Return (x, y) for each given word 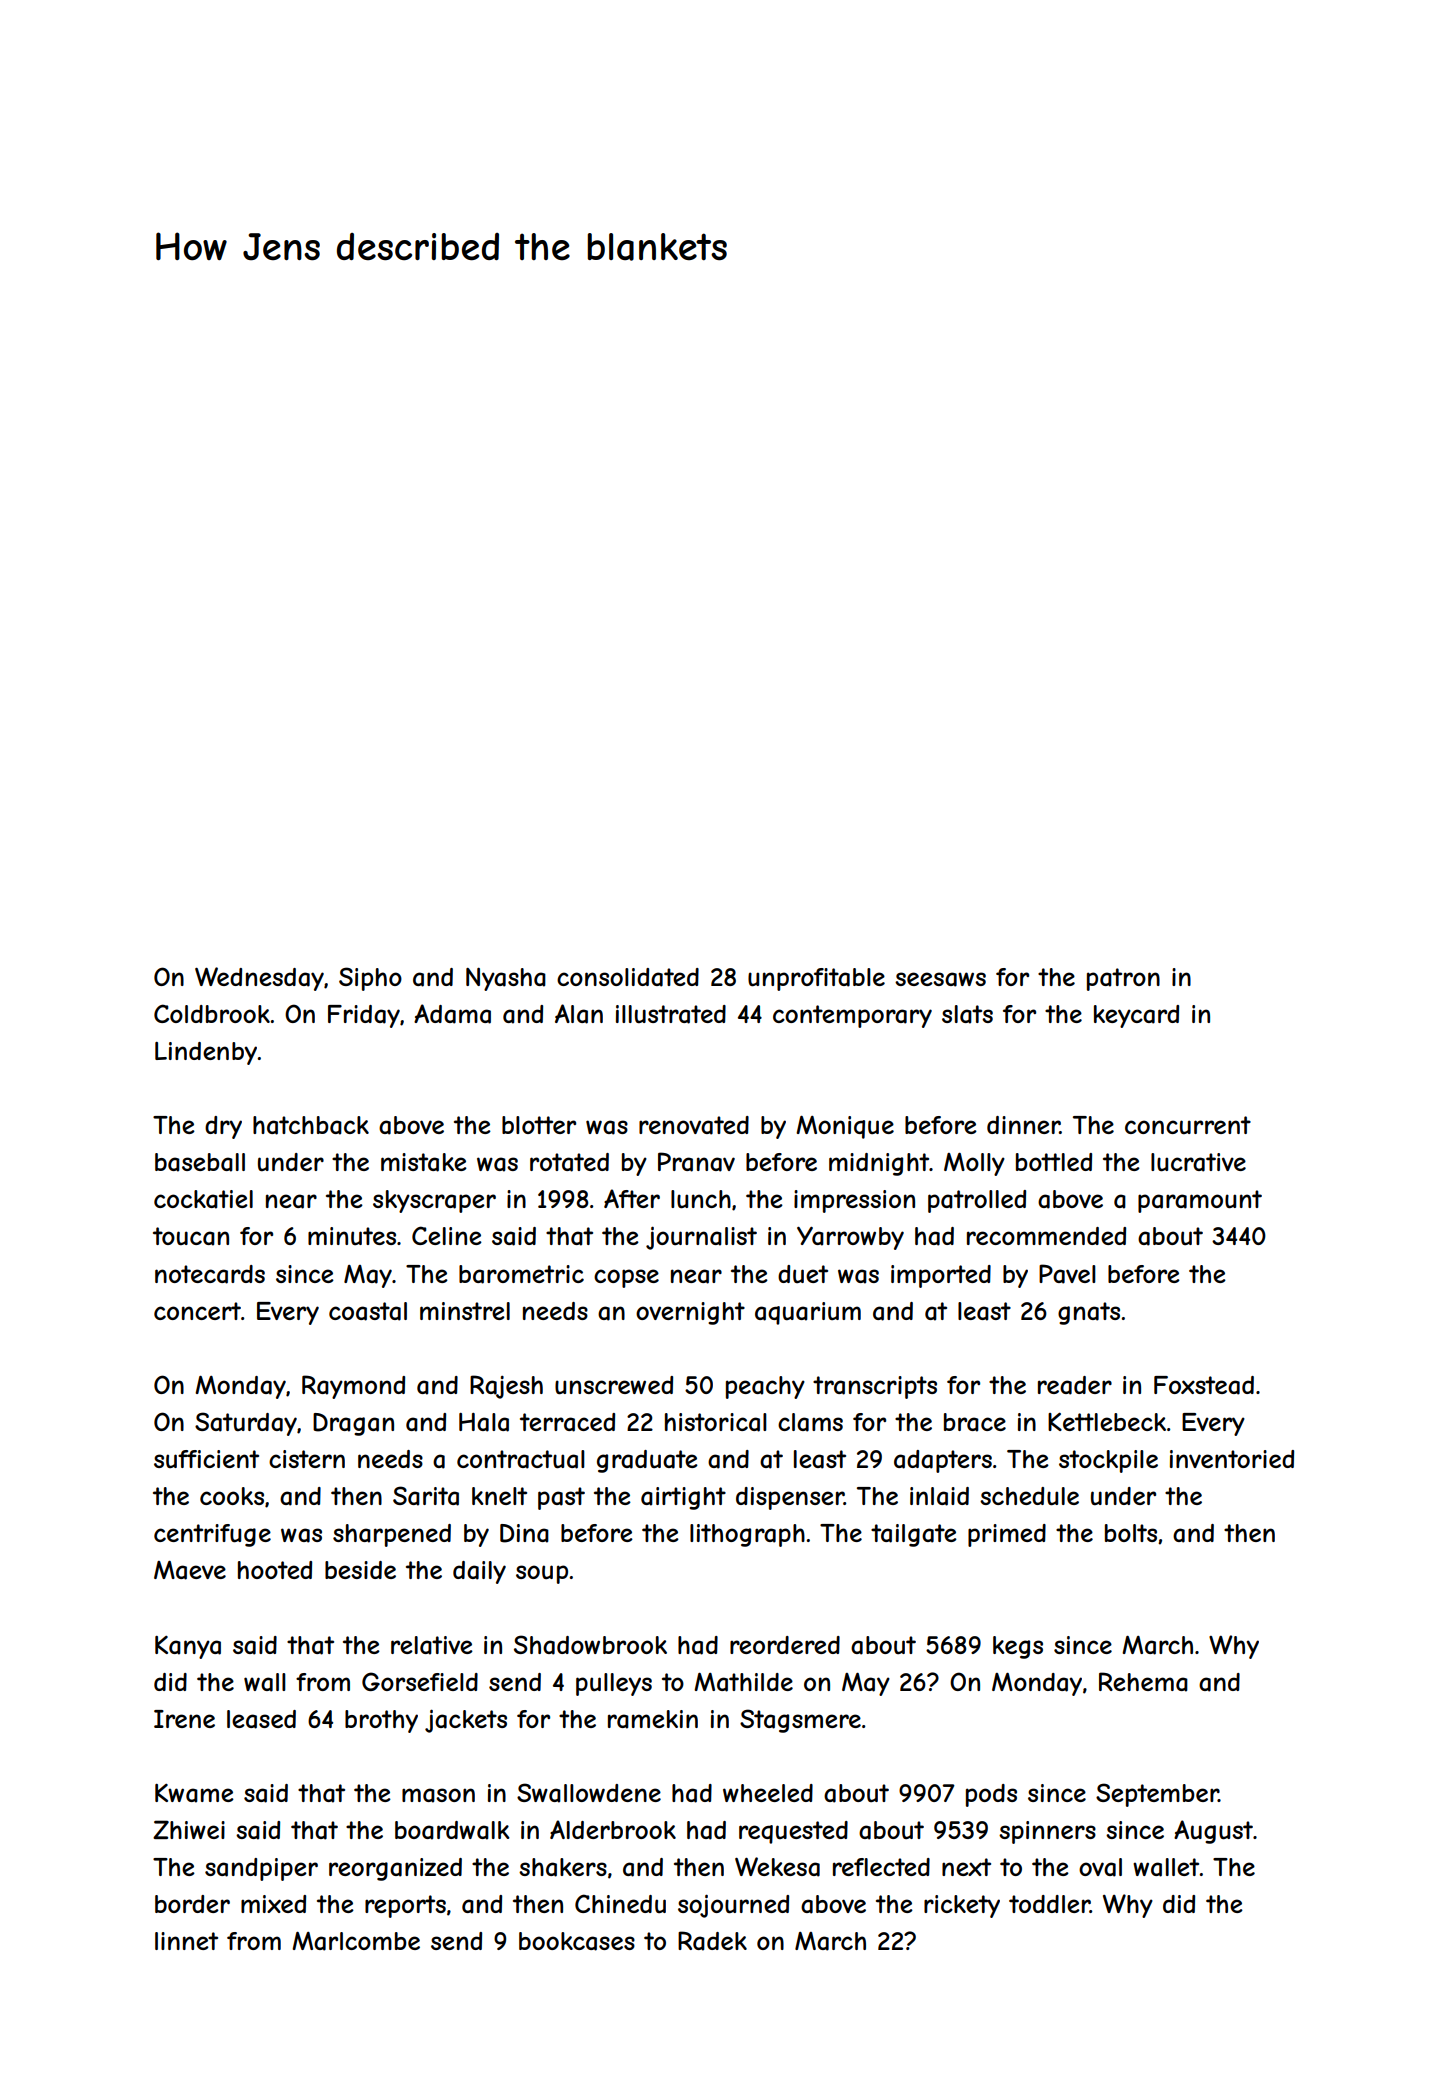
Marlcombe (356, 1941)
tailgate (914, 1535)
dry (223, 1127)
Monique (845, 1127)
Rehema (1143, 1682)
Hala (484, 1422)
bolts (1131, 1533)
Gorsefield (420, 1681)
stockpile (1108, 1461)
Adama (452, 1014)
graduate (647, 1461)
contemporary (852, 1016)
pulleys (614, 1684)
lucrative (1198, 1162)
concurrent (1188, 1125)
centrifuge (212, 1535)
